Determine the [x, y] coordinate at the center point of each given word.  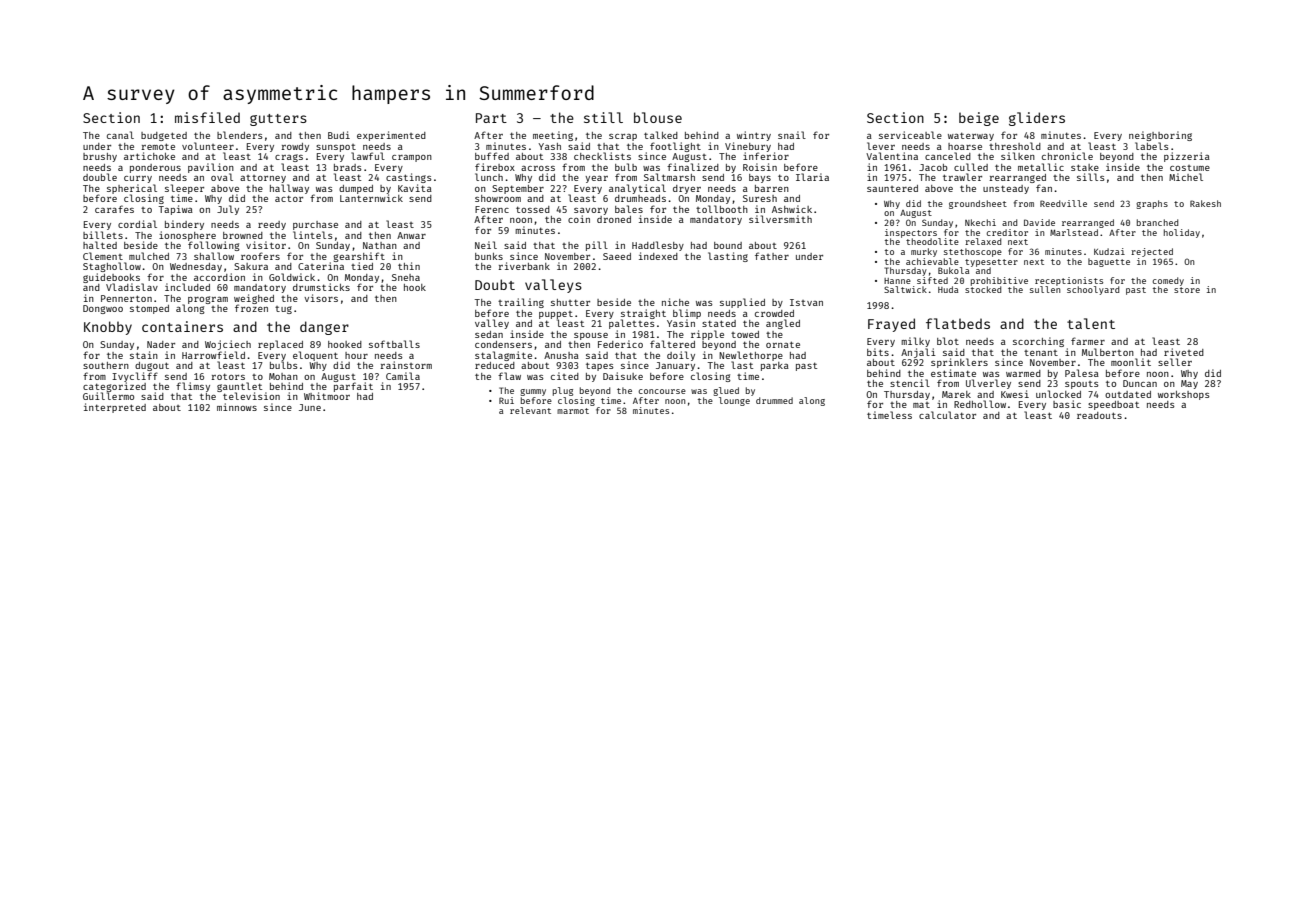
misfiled [207, 117]
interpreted [115, 408]
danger [324, 328]
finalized [693, 167]
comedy [1168, 281]
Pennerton [126, 298]
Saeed [617, 256]
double [100, 177]
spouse [591, 336]
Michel [1186, 177]
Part [491, 118]
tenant [1041, 353]
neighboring [1160, 136]
